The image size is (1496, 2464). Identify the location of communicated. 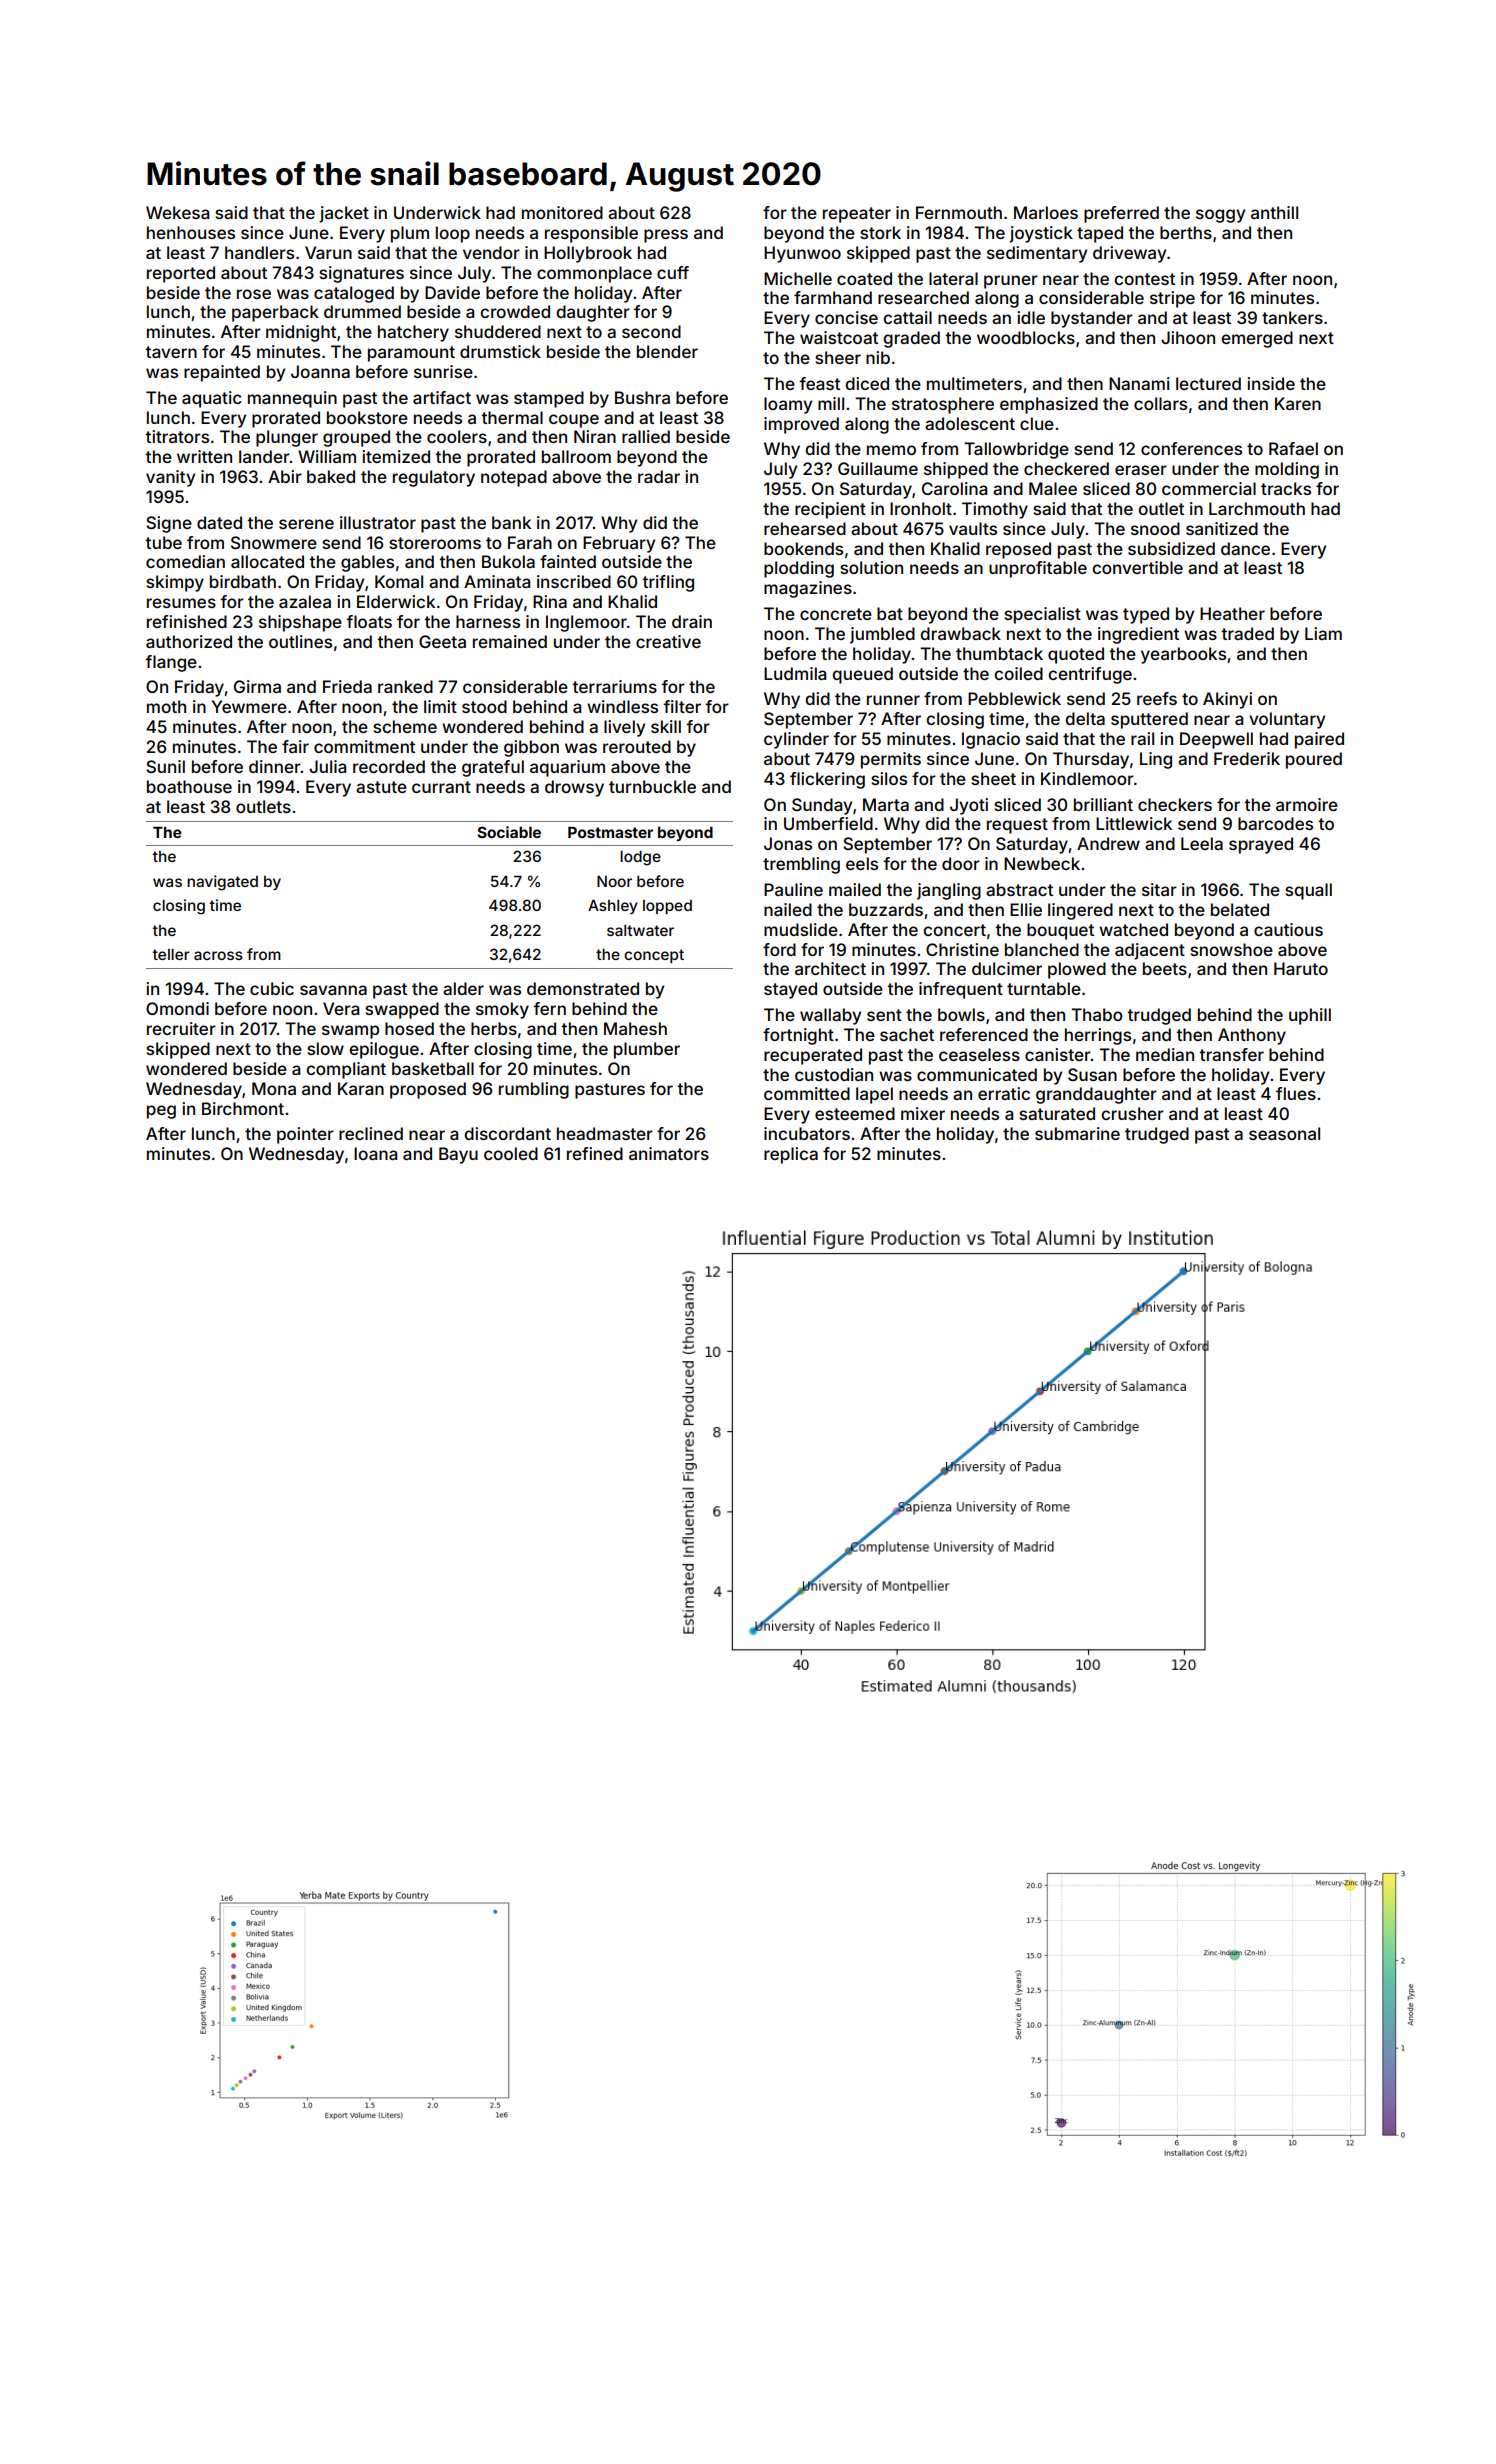
(977, 1074).
